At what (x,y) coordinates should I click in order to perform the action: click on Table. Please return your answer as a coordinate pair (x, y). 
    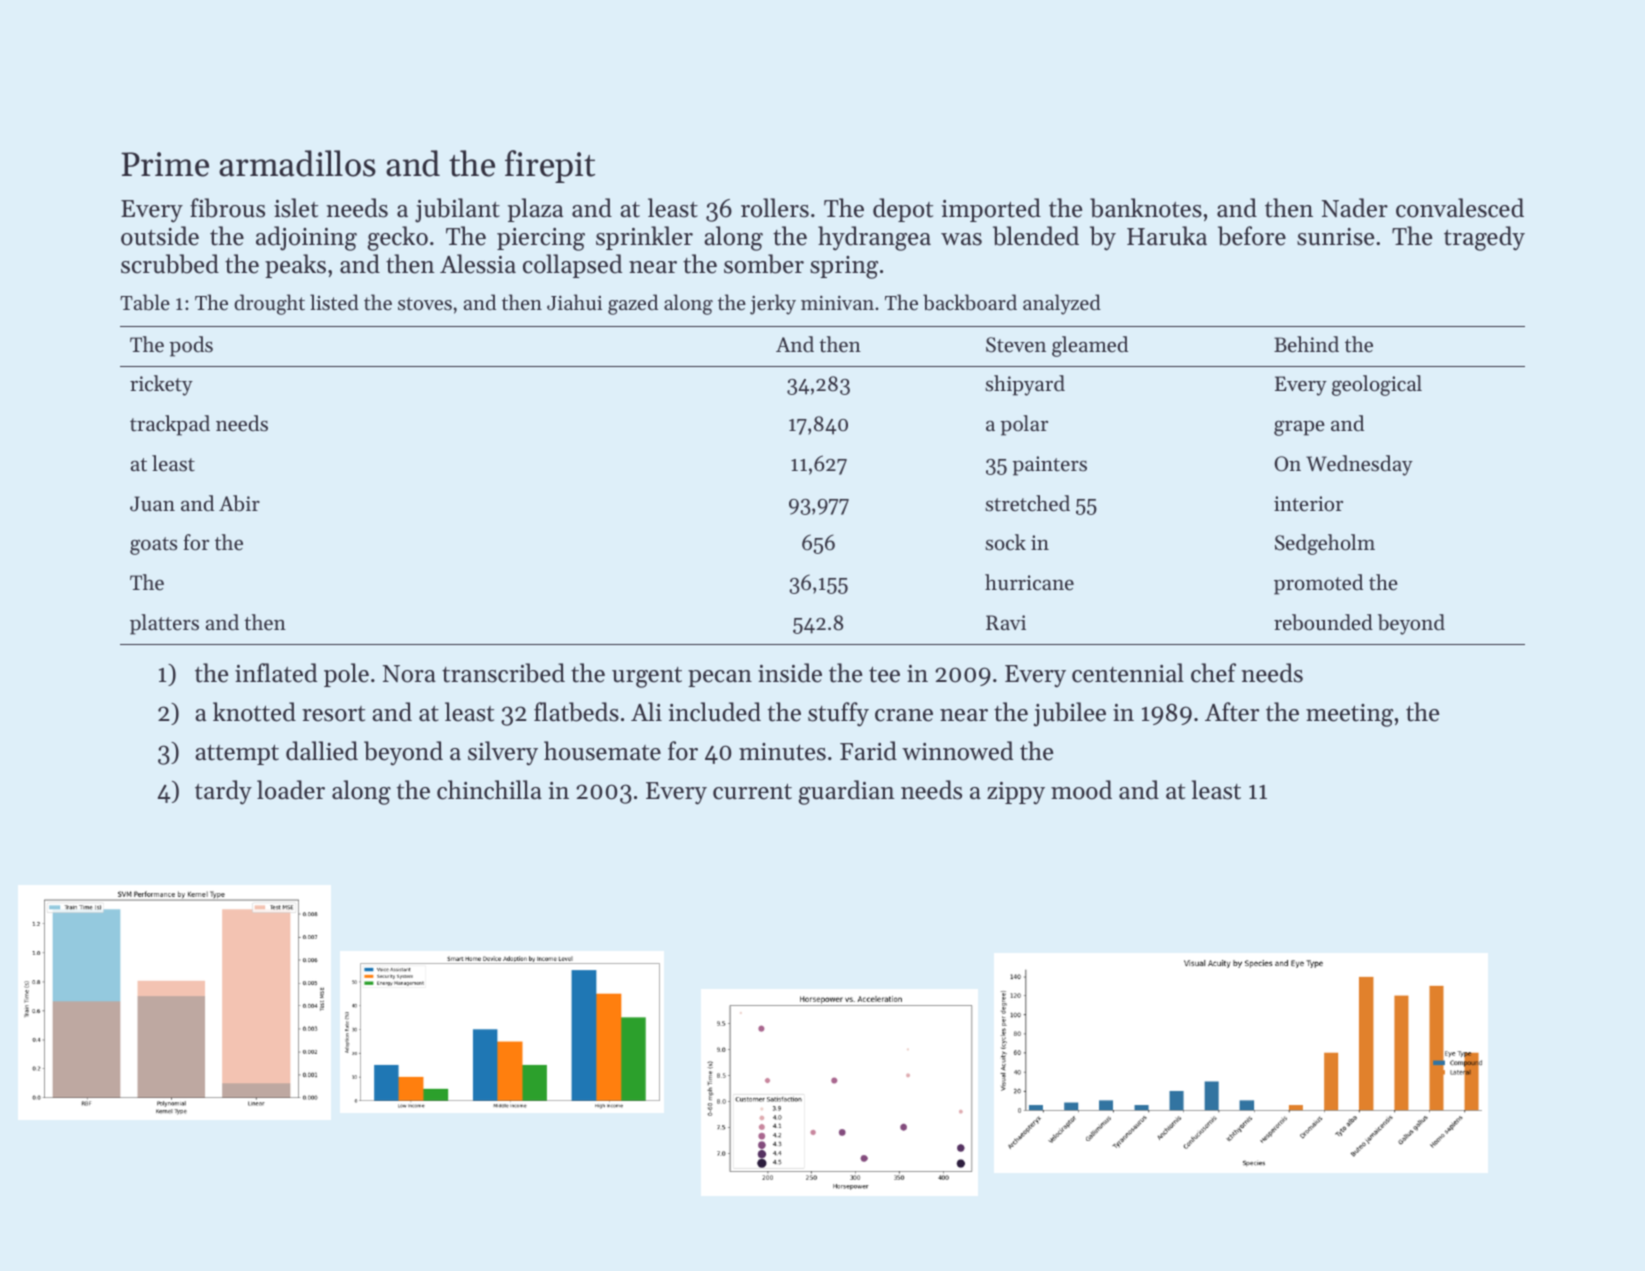
    Looking at the image, I should click on (145, 302).
